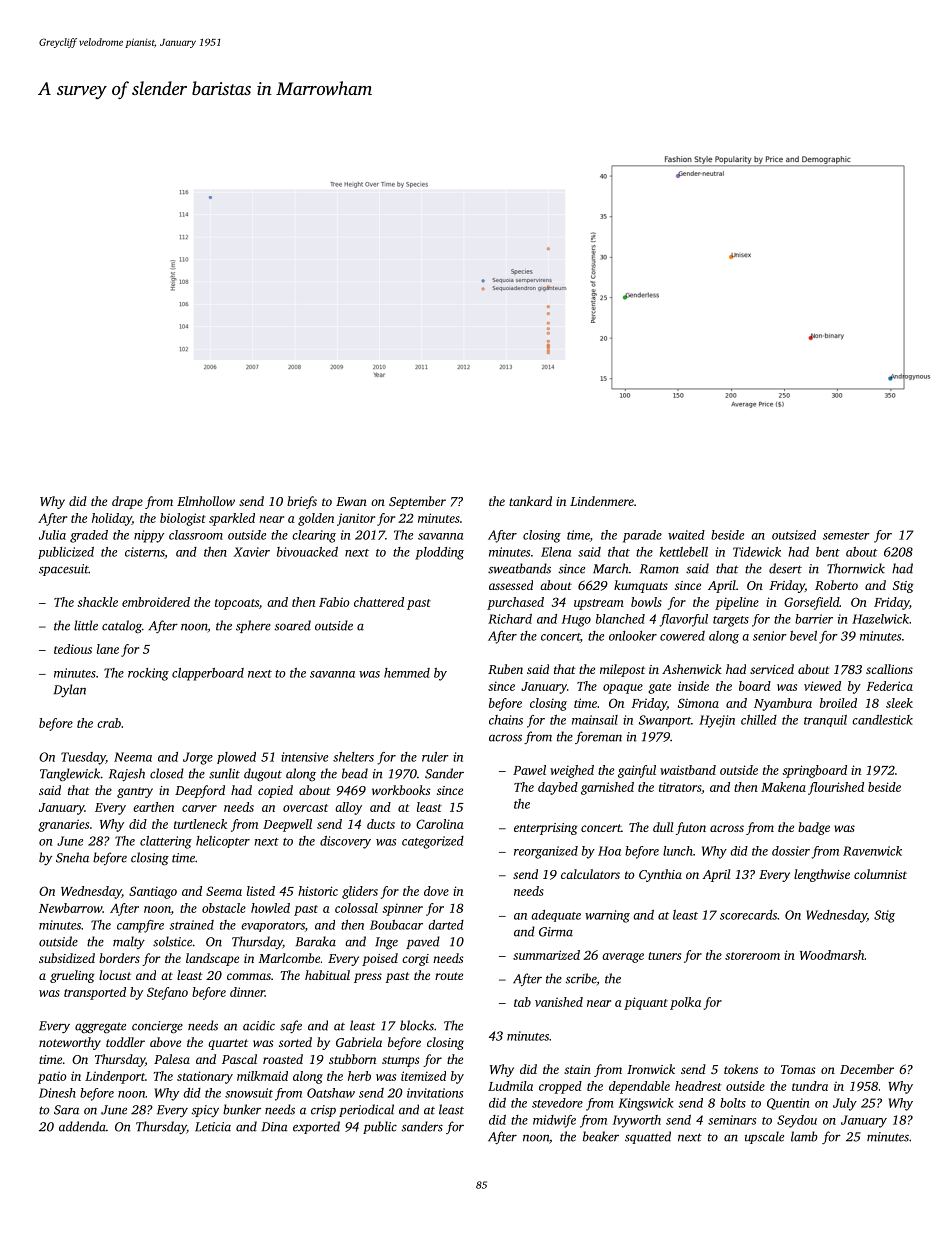 This screenshot has width=952, height=1233. What do you see at coordinates (440, 824) in the screenshot?
I see `Carolina` at bounding box center [440, 824].
